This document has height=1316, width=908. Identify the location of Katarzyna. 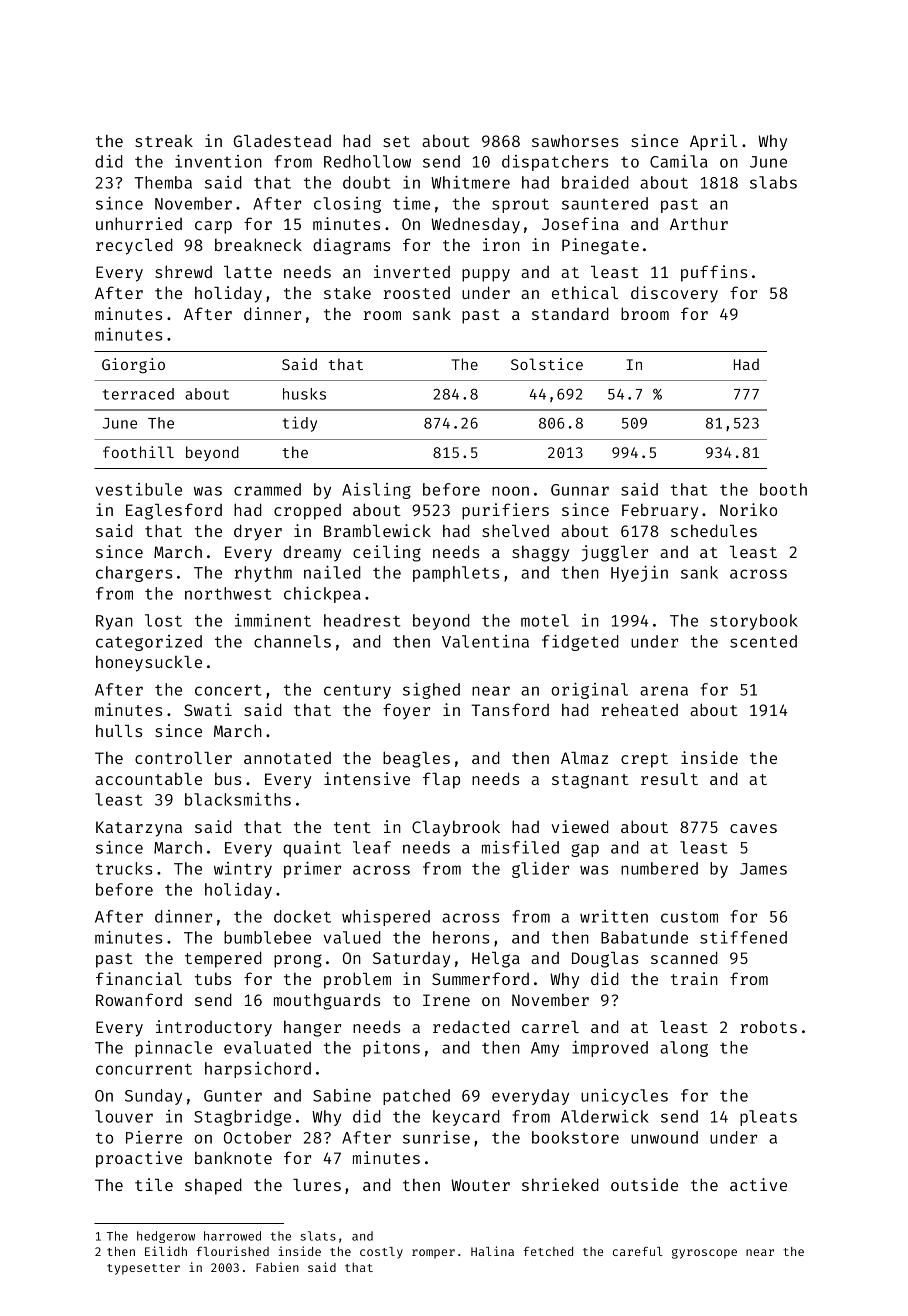
(139, 829).
